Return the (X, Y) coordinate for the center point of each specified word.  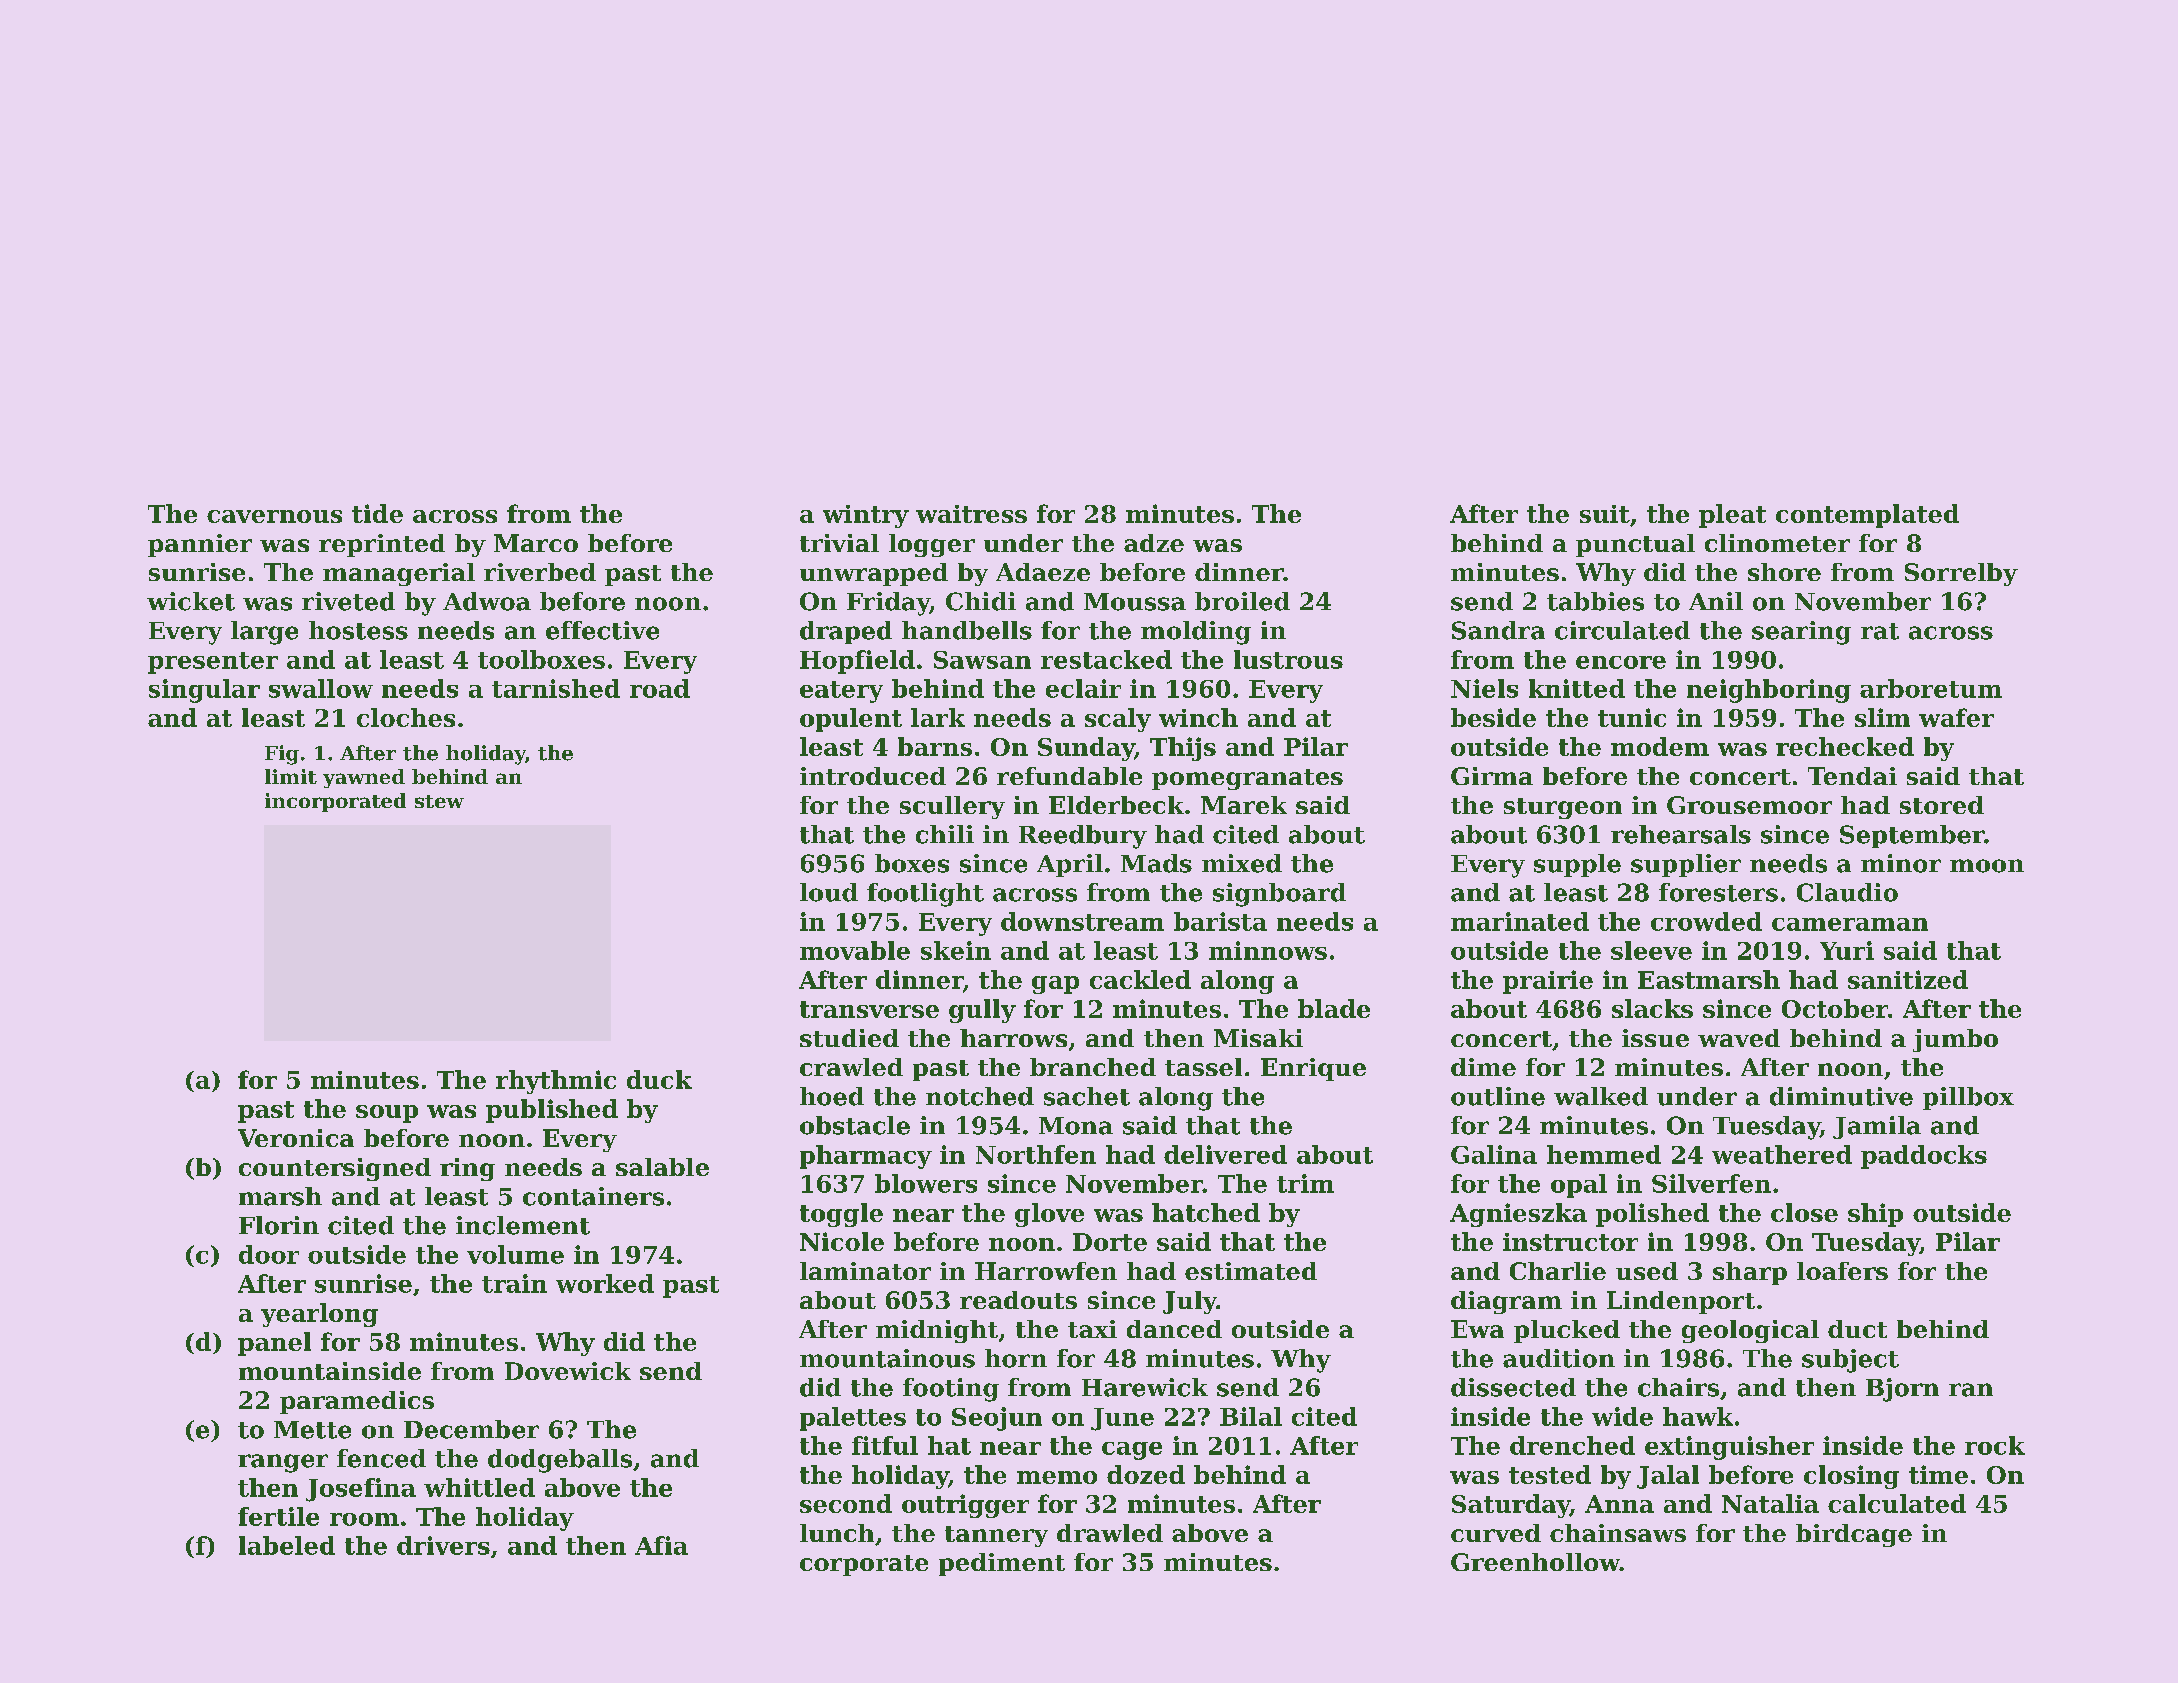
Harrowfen (1046, 1271)
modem (1660, 746)
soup (387, 1114)
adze (1154, 543)
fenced (381, 1458)
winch (1198, 717)
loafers (1842, 1271)
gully (982, 1011)
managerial (399, 574)
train (514, 1283)
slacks (1652, 1008)
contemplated (1867, 516)
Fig (282, 755)
